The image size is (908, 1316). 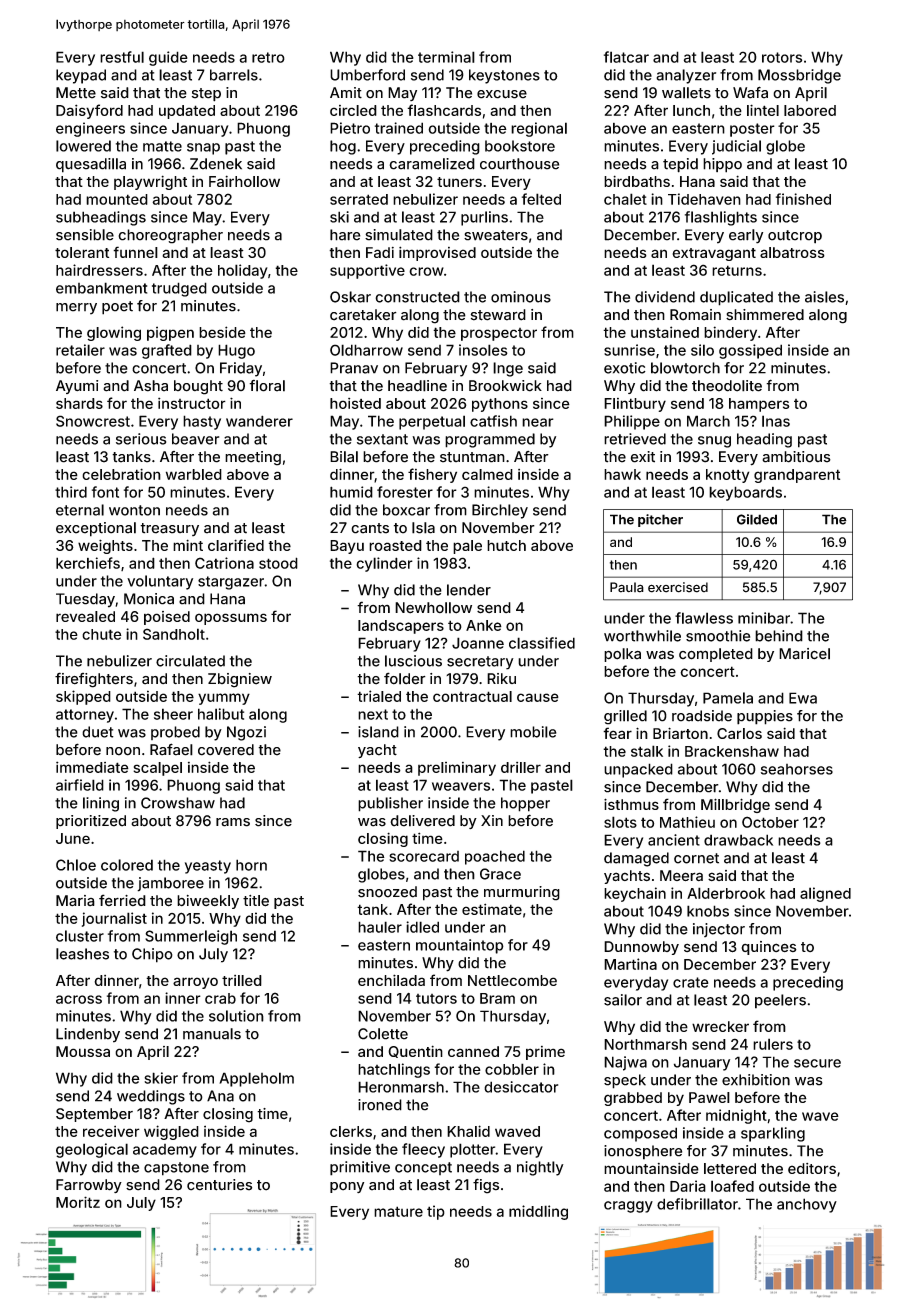 What do you see at coordinates (804, 654) in the page?
I see `Maricel` at bounding box center [804, 654].
